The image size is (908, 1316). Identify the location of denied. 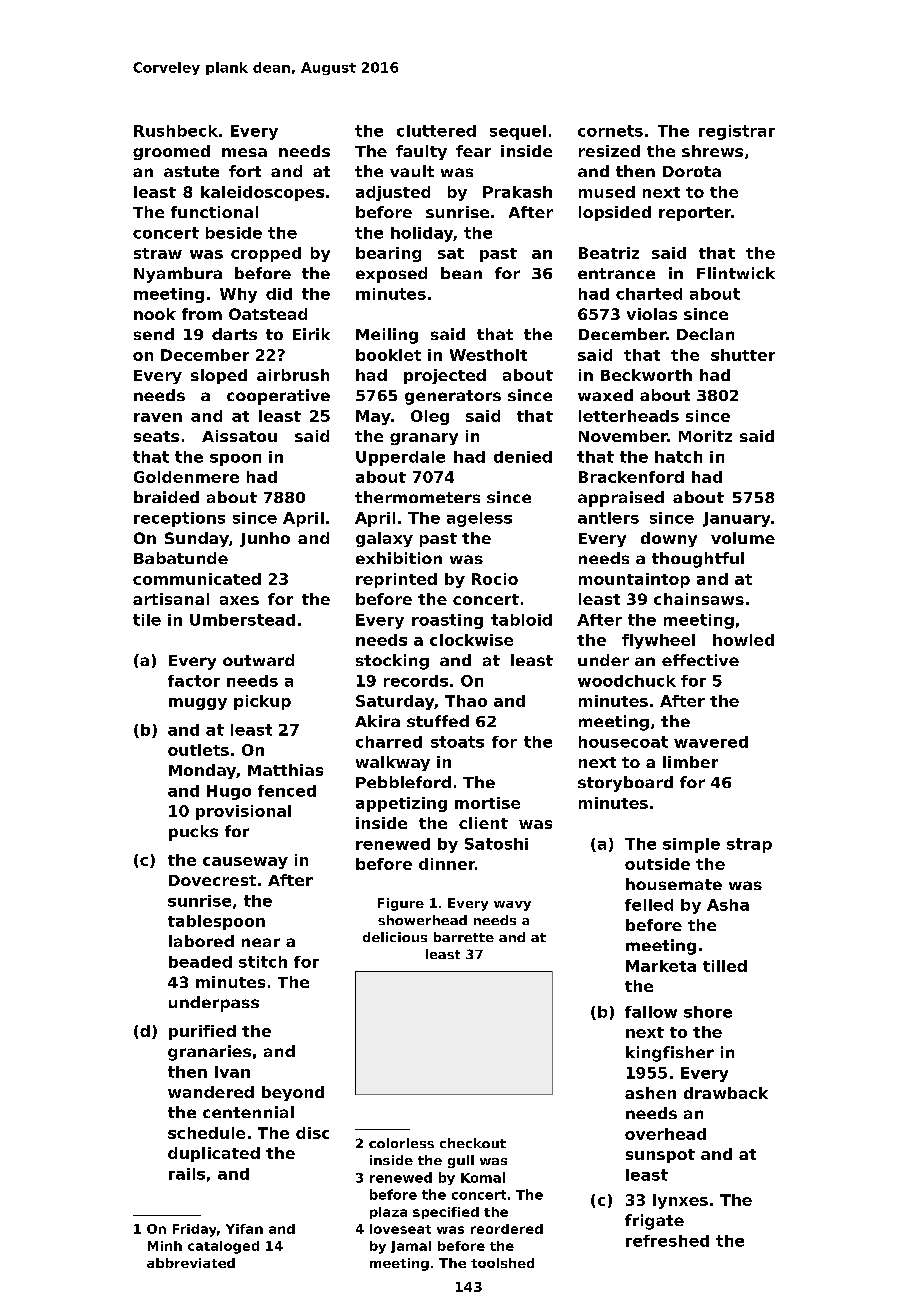
(523, 457).
